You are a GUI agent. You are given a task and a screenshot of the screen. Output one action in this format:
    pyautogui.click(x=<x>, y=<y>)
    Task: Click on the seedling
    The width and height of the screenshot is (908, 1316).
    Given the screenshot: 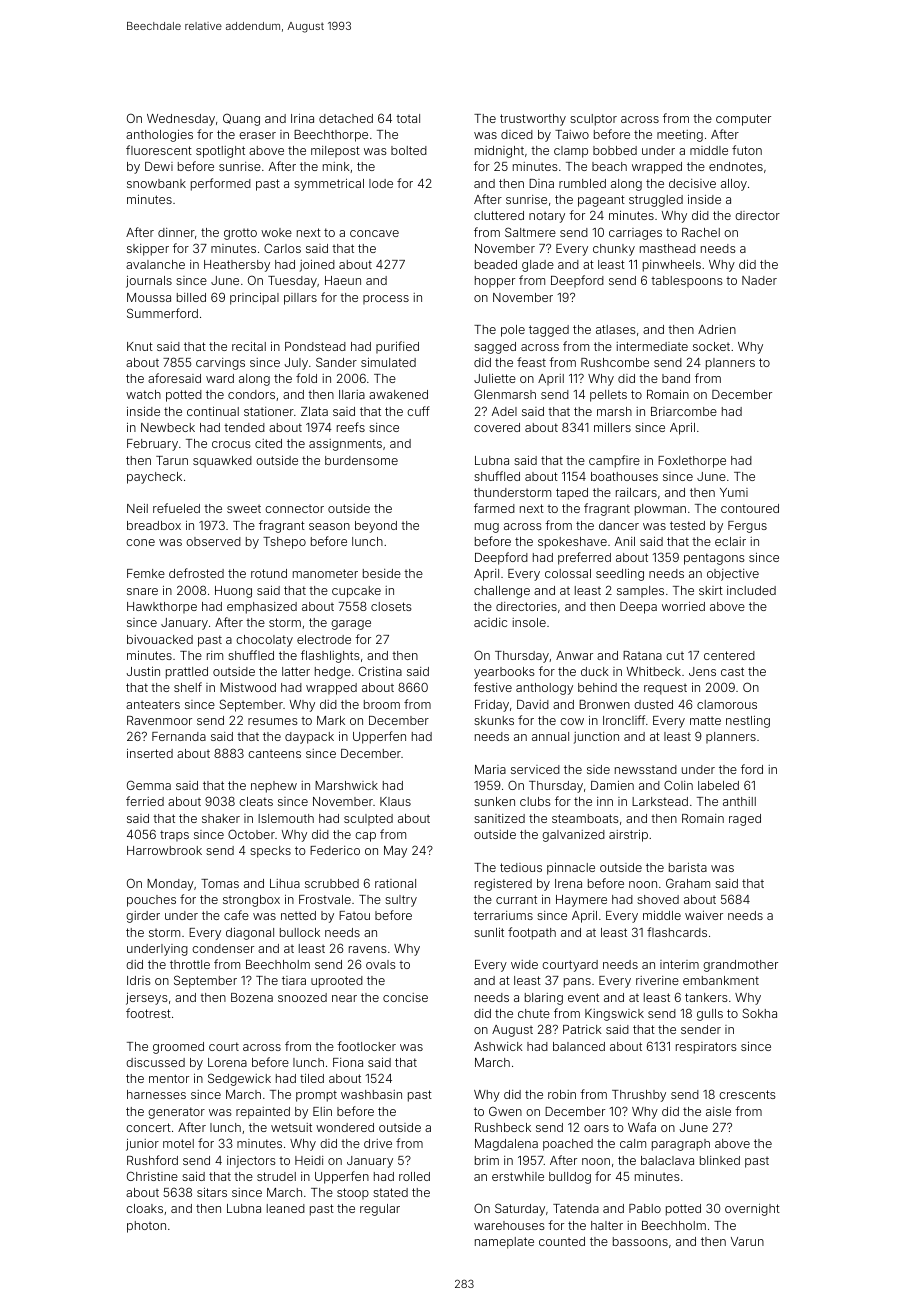 What is the action you would take?
    pyautogui.click(x=620, y=575)
